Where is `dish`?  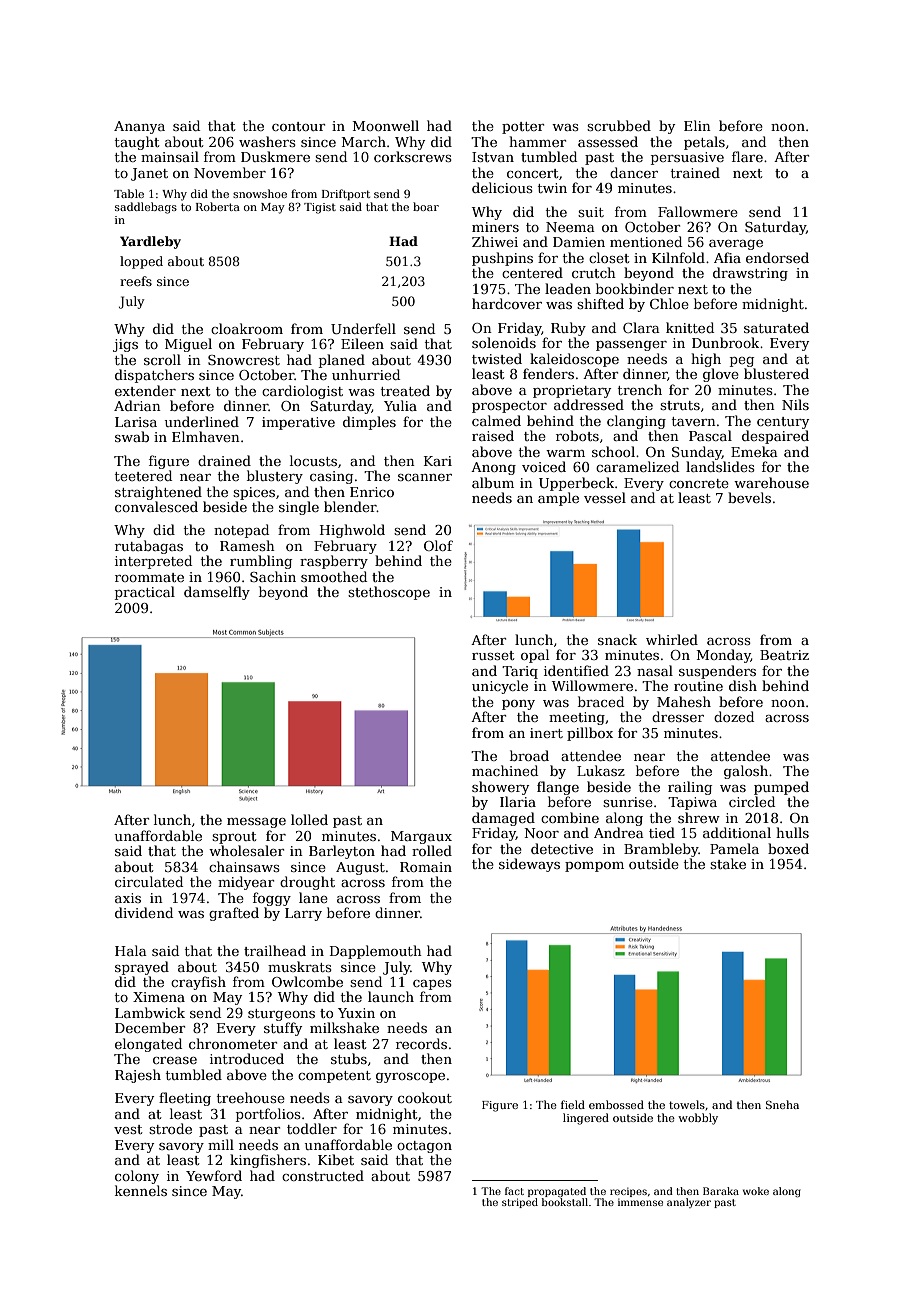 dish is located at coordinates (743, 685).
